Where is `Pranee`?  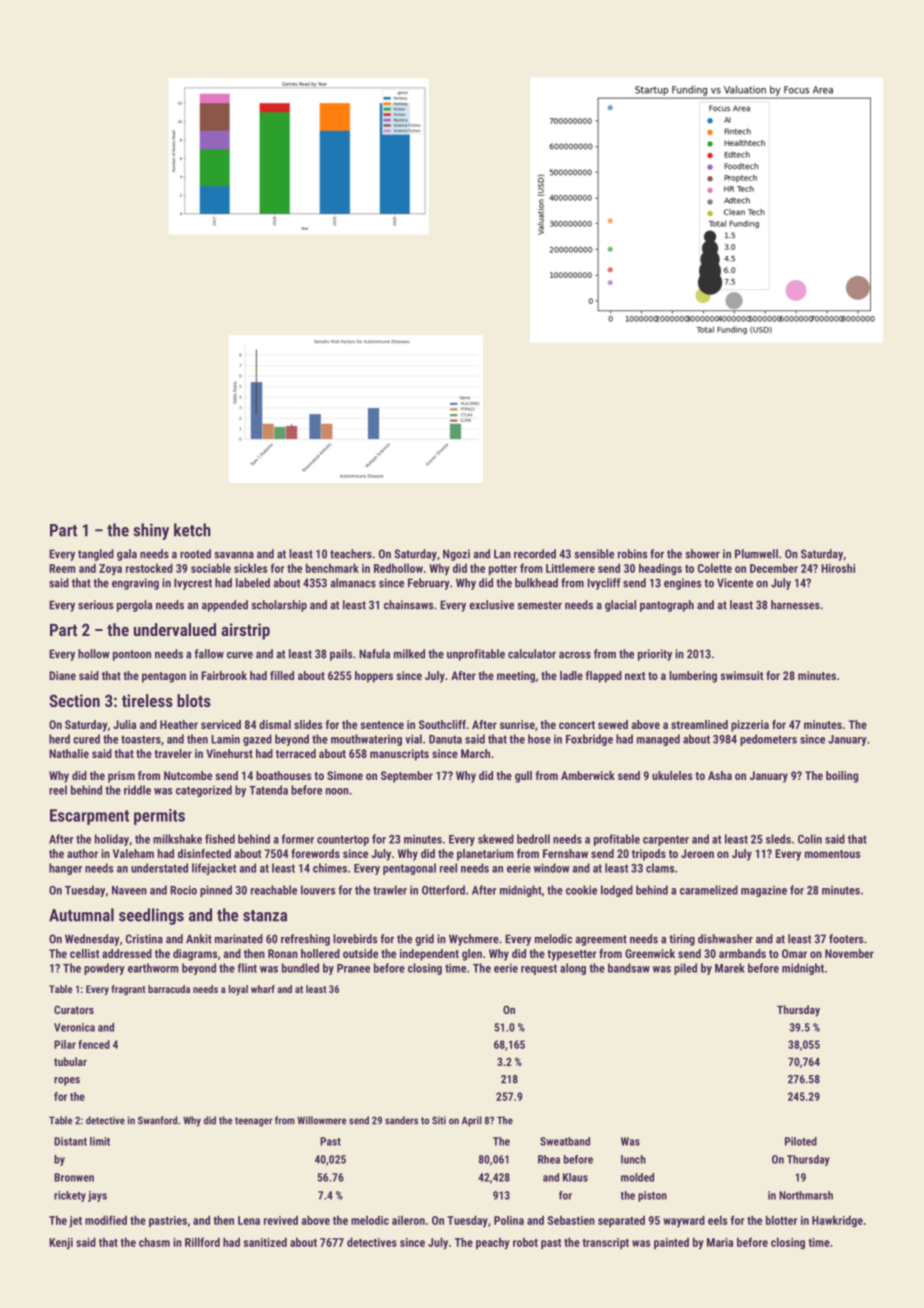
Pranee is located at coordinates (353, 968).
